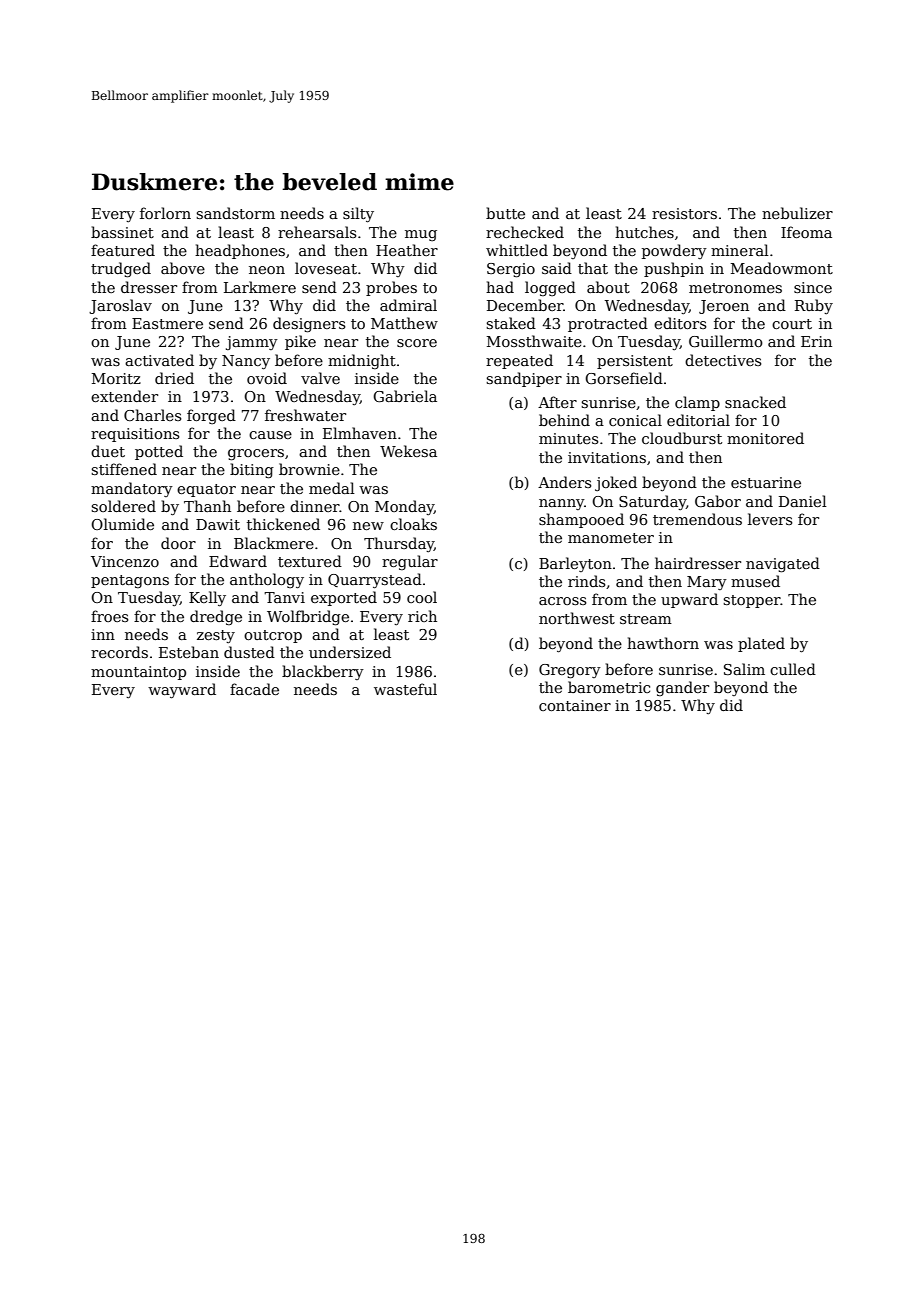 This document has width=924, height=1311. What do you see at coordinates (410, 562) in the document?
I see `regular` at bounding box center [410, 562].
